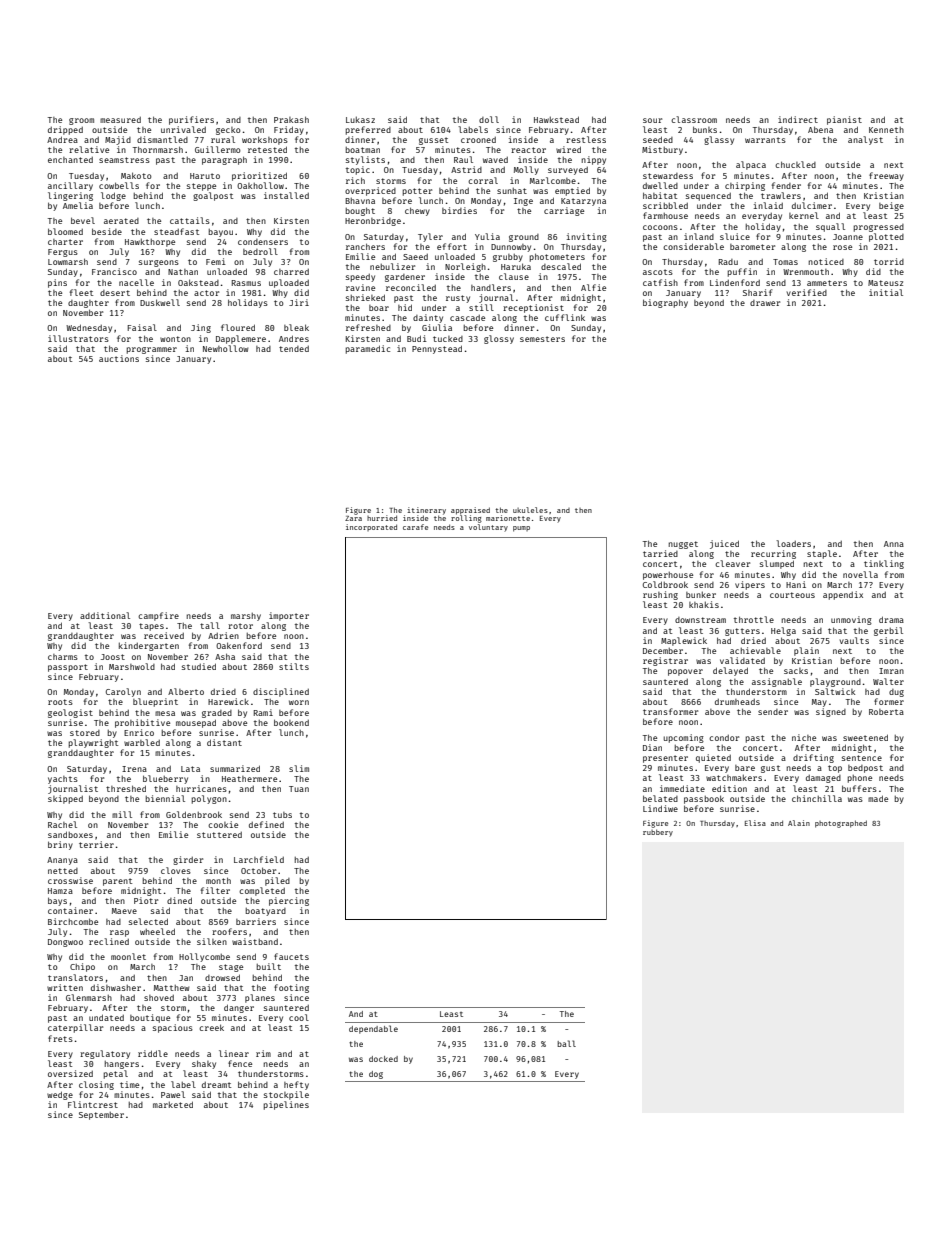 The width and height of the document is (952, 1233). Describe the element at coordinates (417, 192) in the document. I see `potter` at that location.
